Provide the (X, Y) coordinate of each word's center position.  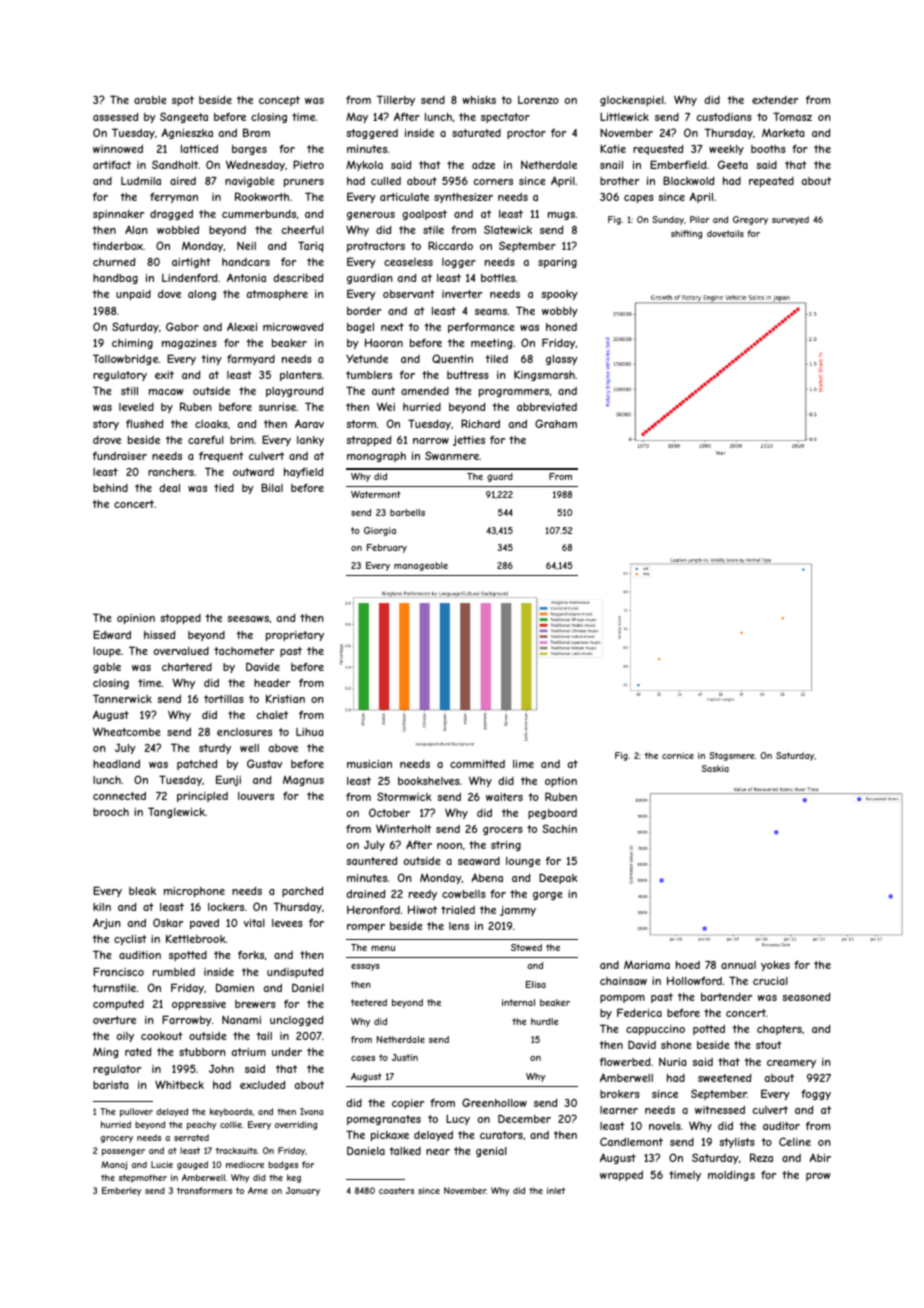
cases (363, 1058)
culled (386, 181)
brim (242, 440)
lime (523, 764)
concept (279, 101)
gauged (192, 1165)
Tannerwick (122, 698)
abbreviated (547, 407)
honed (561, 327)
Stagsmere (732, 756)
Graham (556, 423)
